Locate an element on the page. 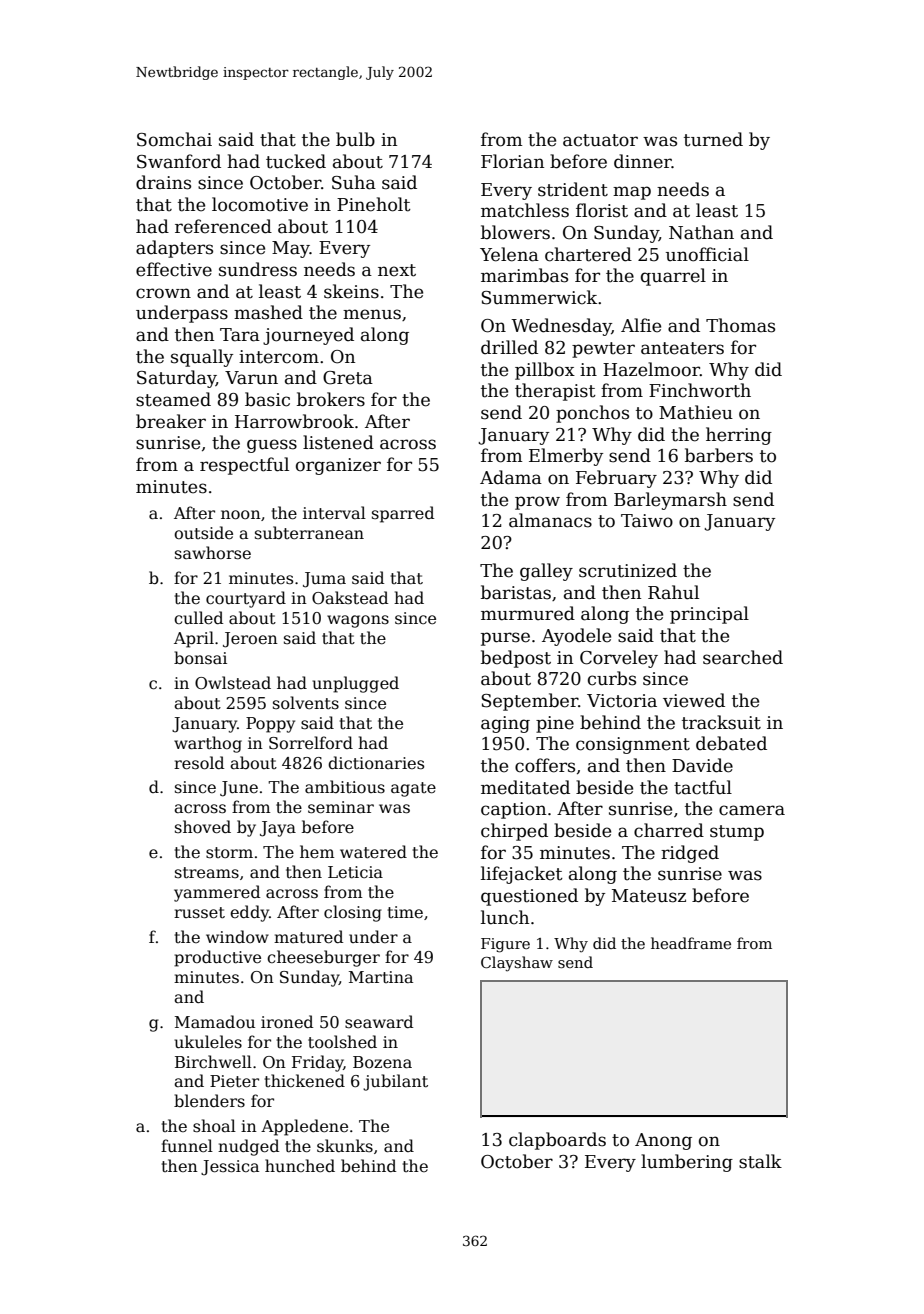 The image size is (924, 1314). actuator is located at coordinates (600, 140).
